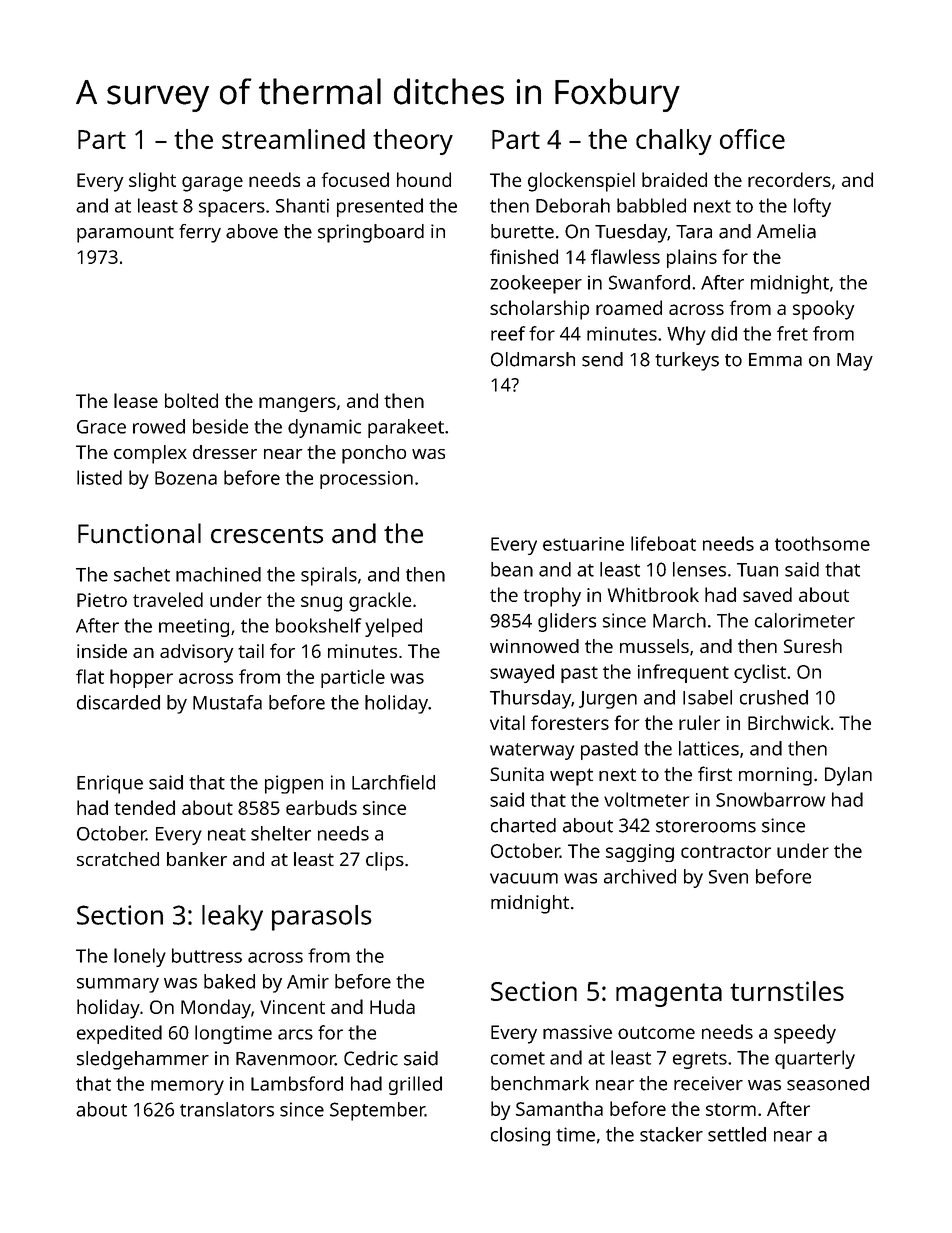 The height and width of the document is (1233, 952). What do you see at coordinates (406, 428) in the document?
I see `parakeet` at bounding box center [406, 428].
